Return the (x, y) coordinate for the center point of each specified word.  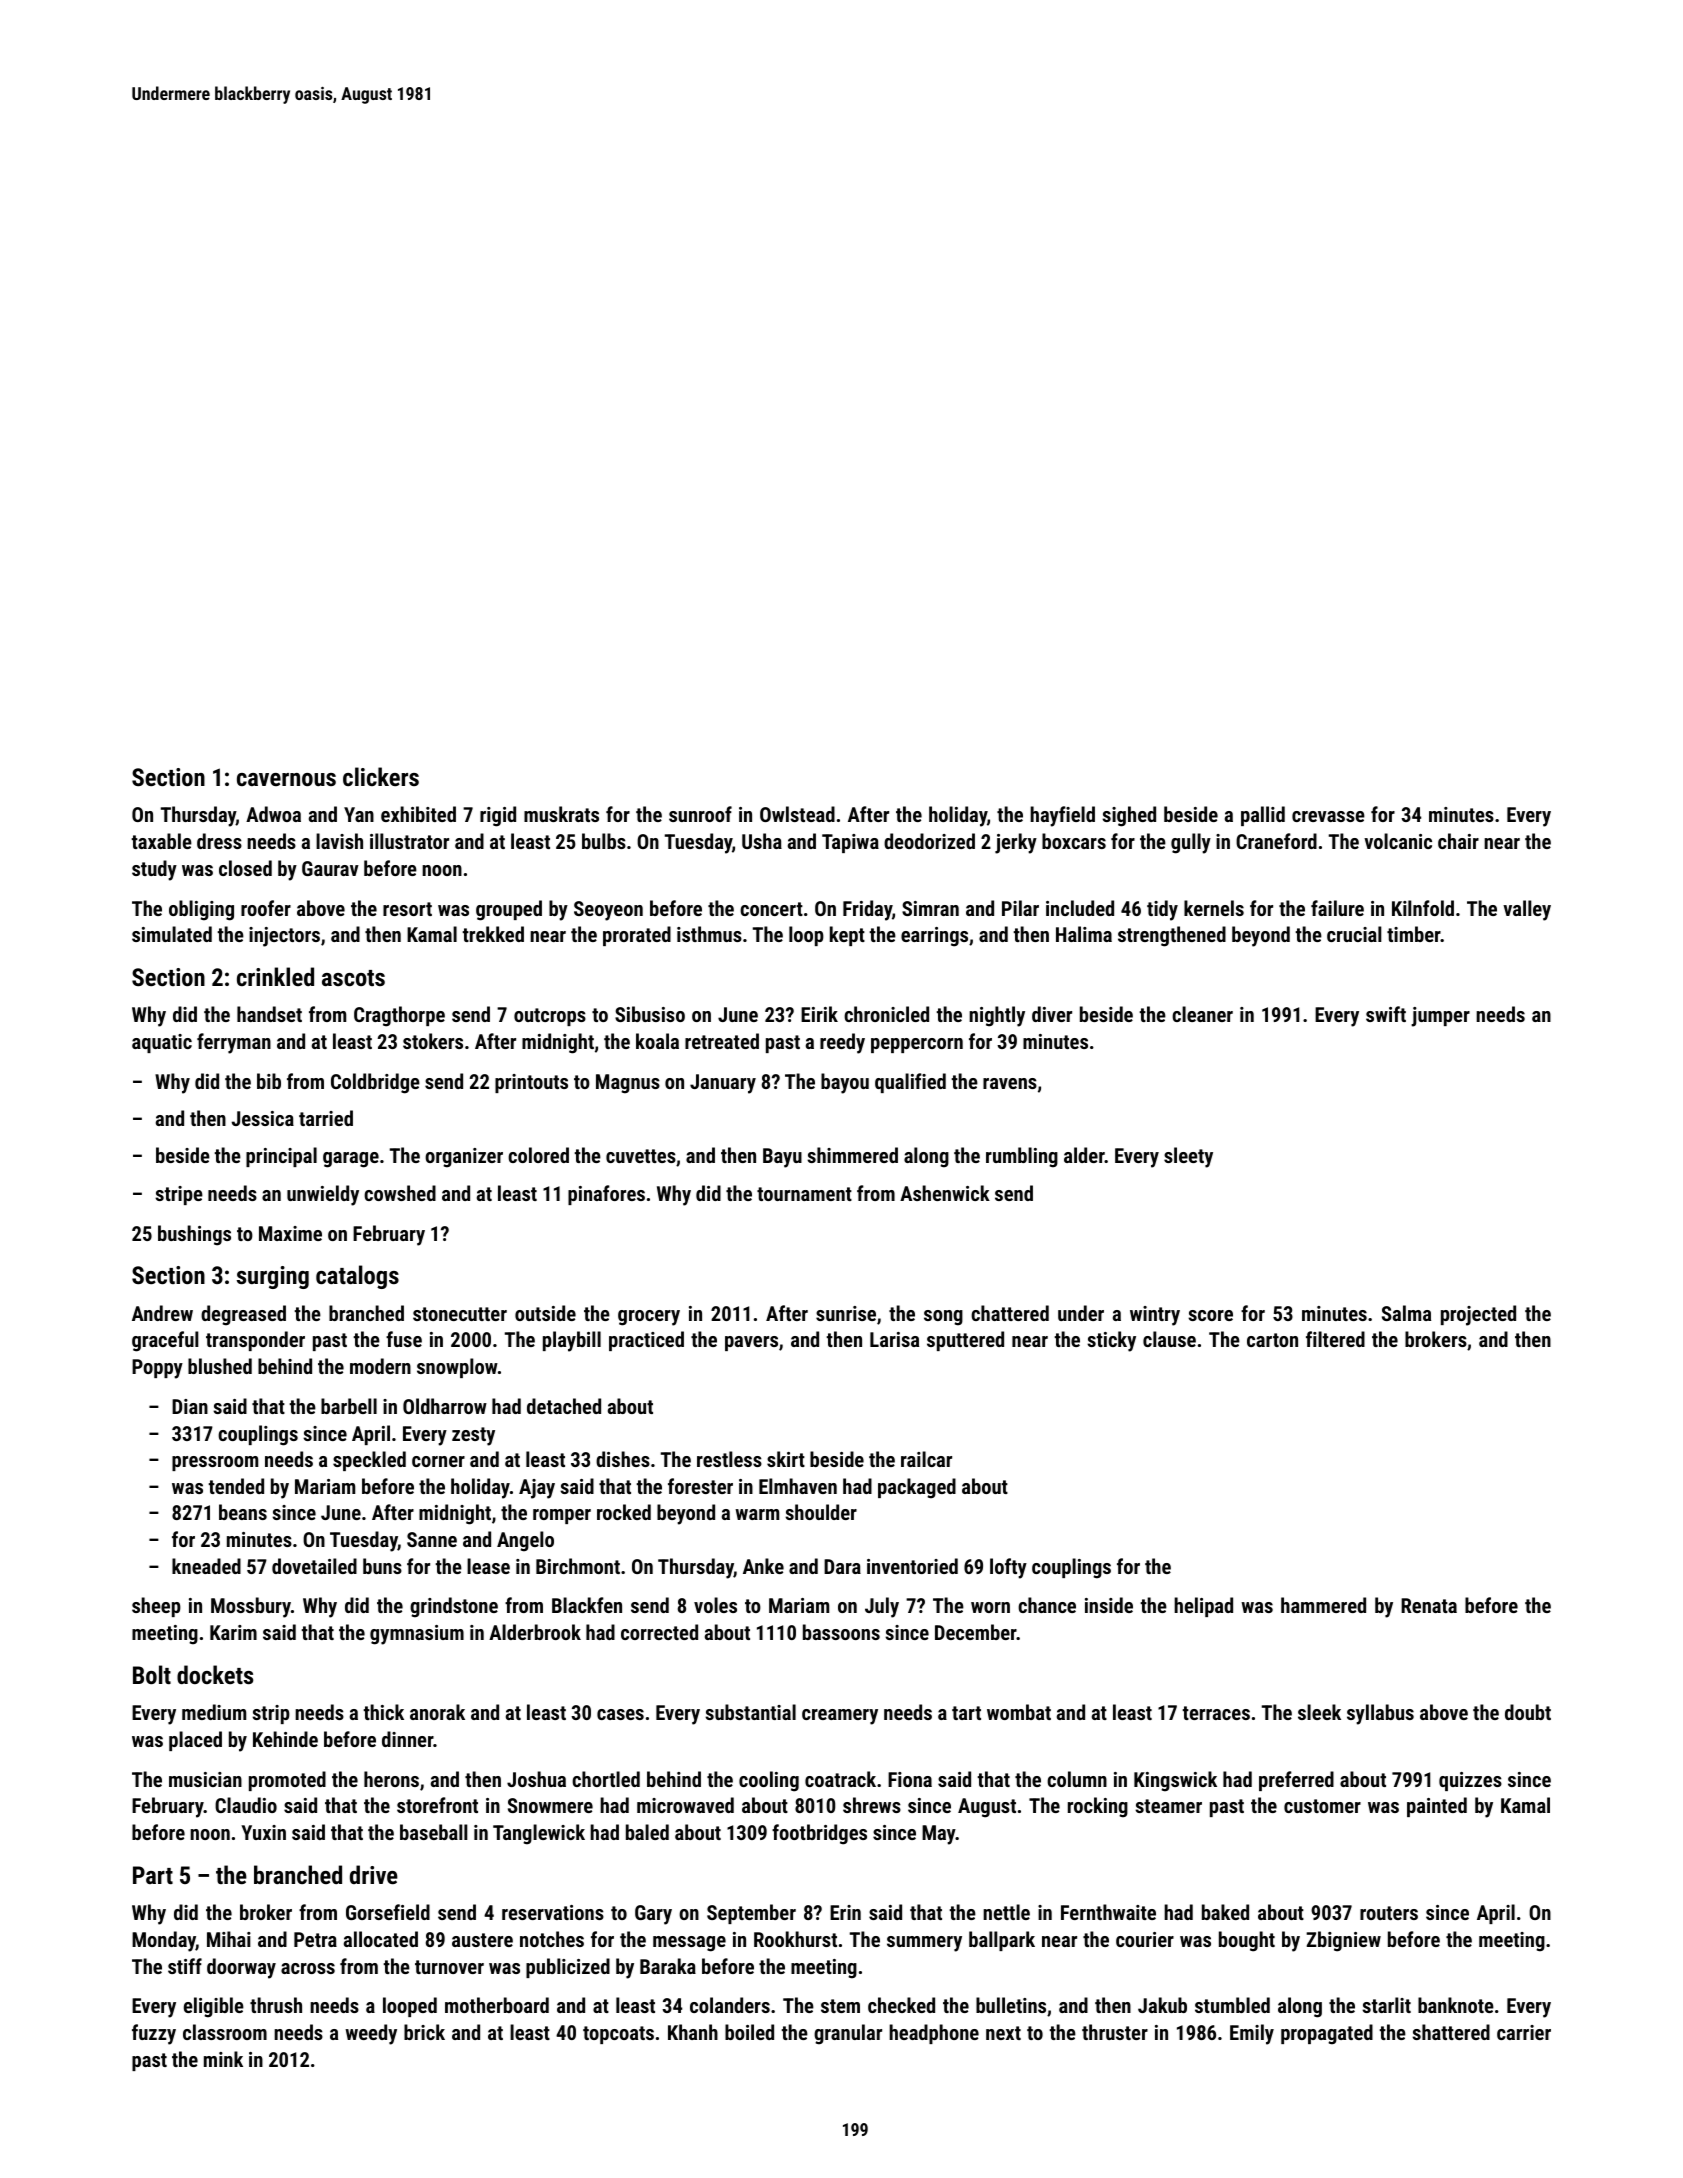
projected (1478, 1315)
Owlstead (797, 814)
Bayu (782, 1158)
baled (647, 1832)
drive (374, 1874)
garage (351, 1160)
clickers (381, 776)
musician (205, 1779)
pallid (1263, 816)
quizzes (1470, 1781)
